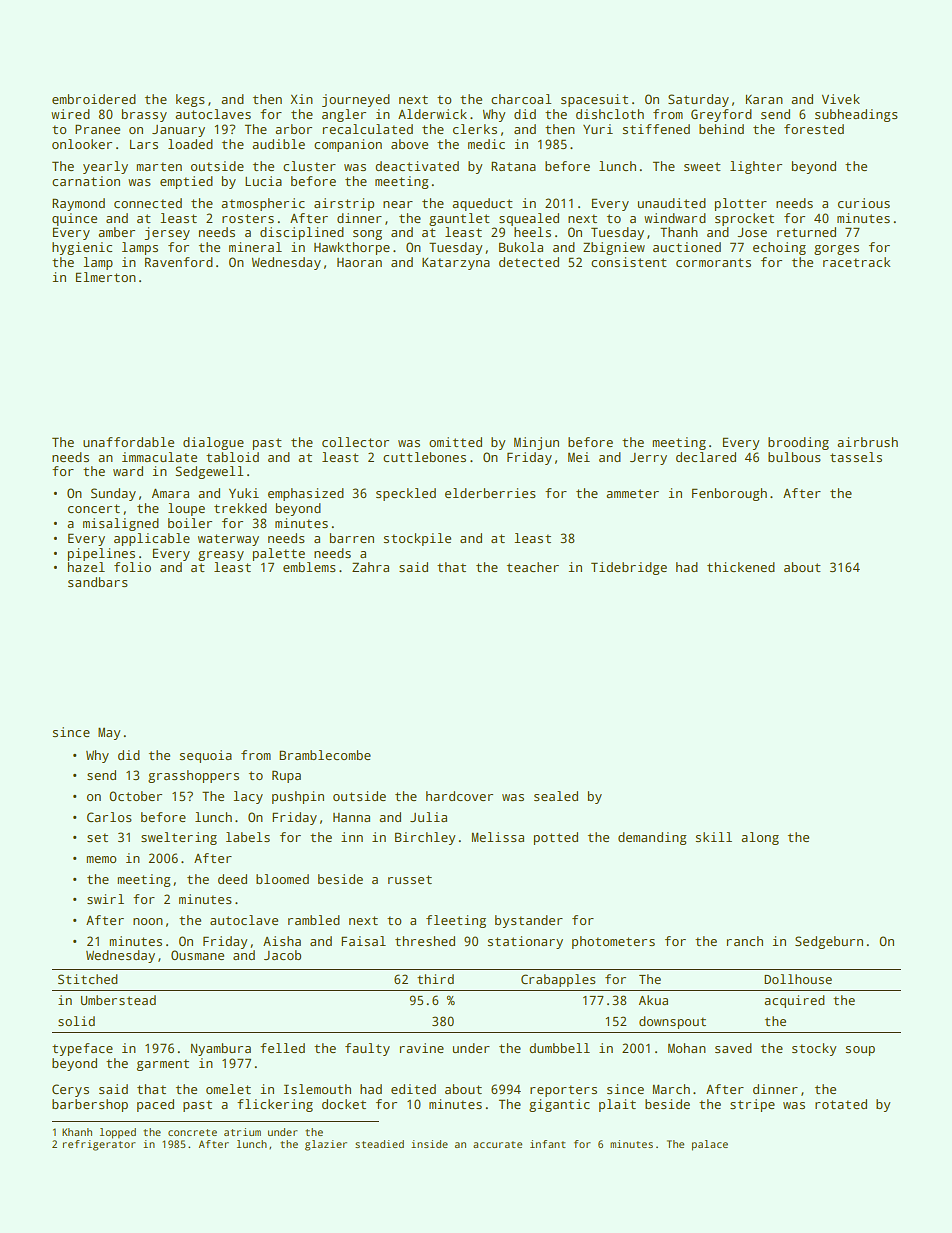 Image resolution: width=952 pixels, height=1233 pixels. What do you see at coordinates (109, 817) in the screenshot?
I see `Carlos` at bounding box center [109, 817].
